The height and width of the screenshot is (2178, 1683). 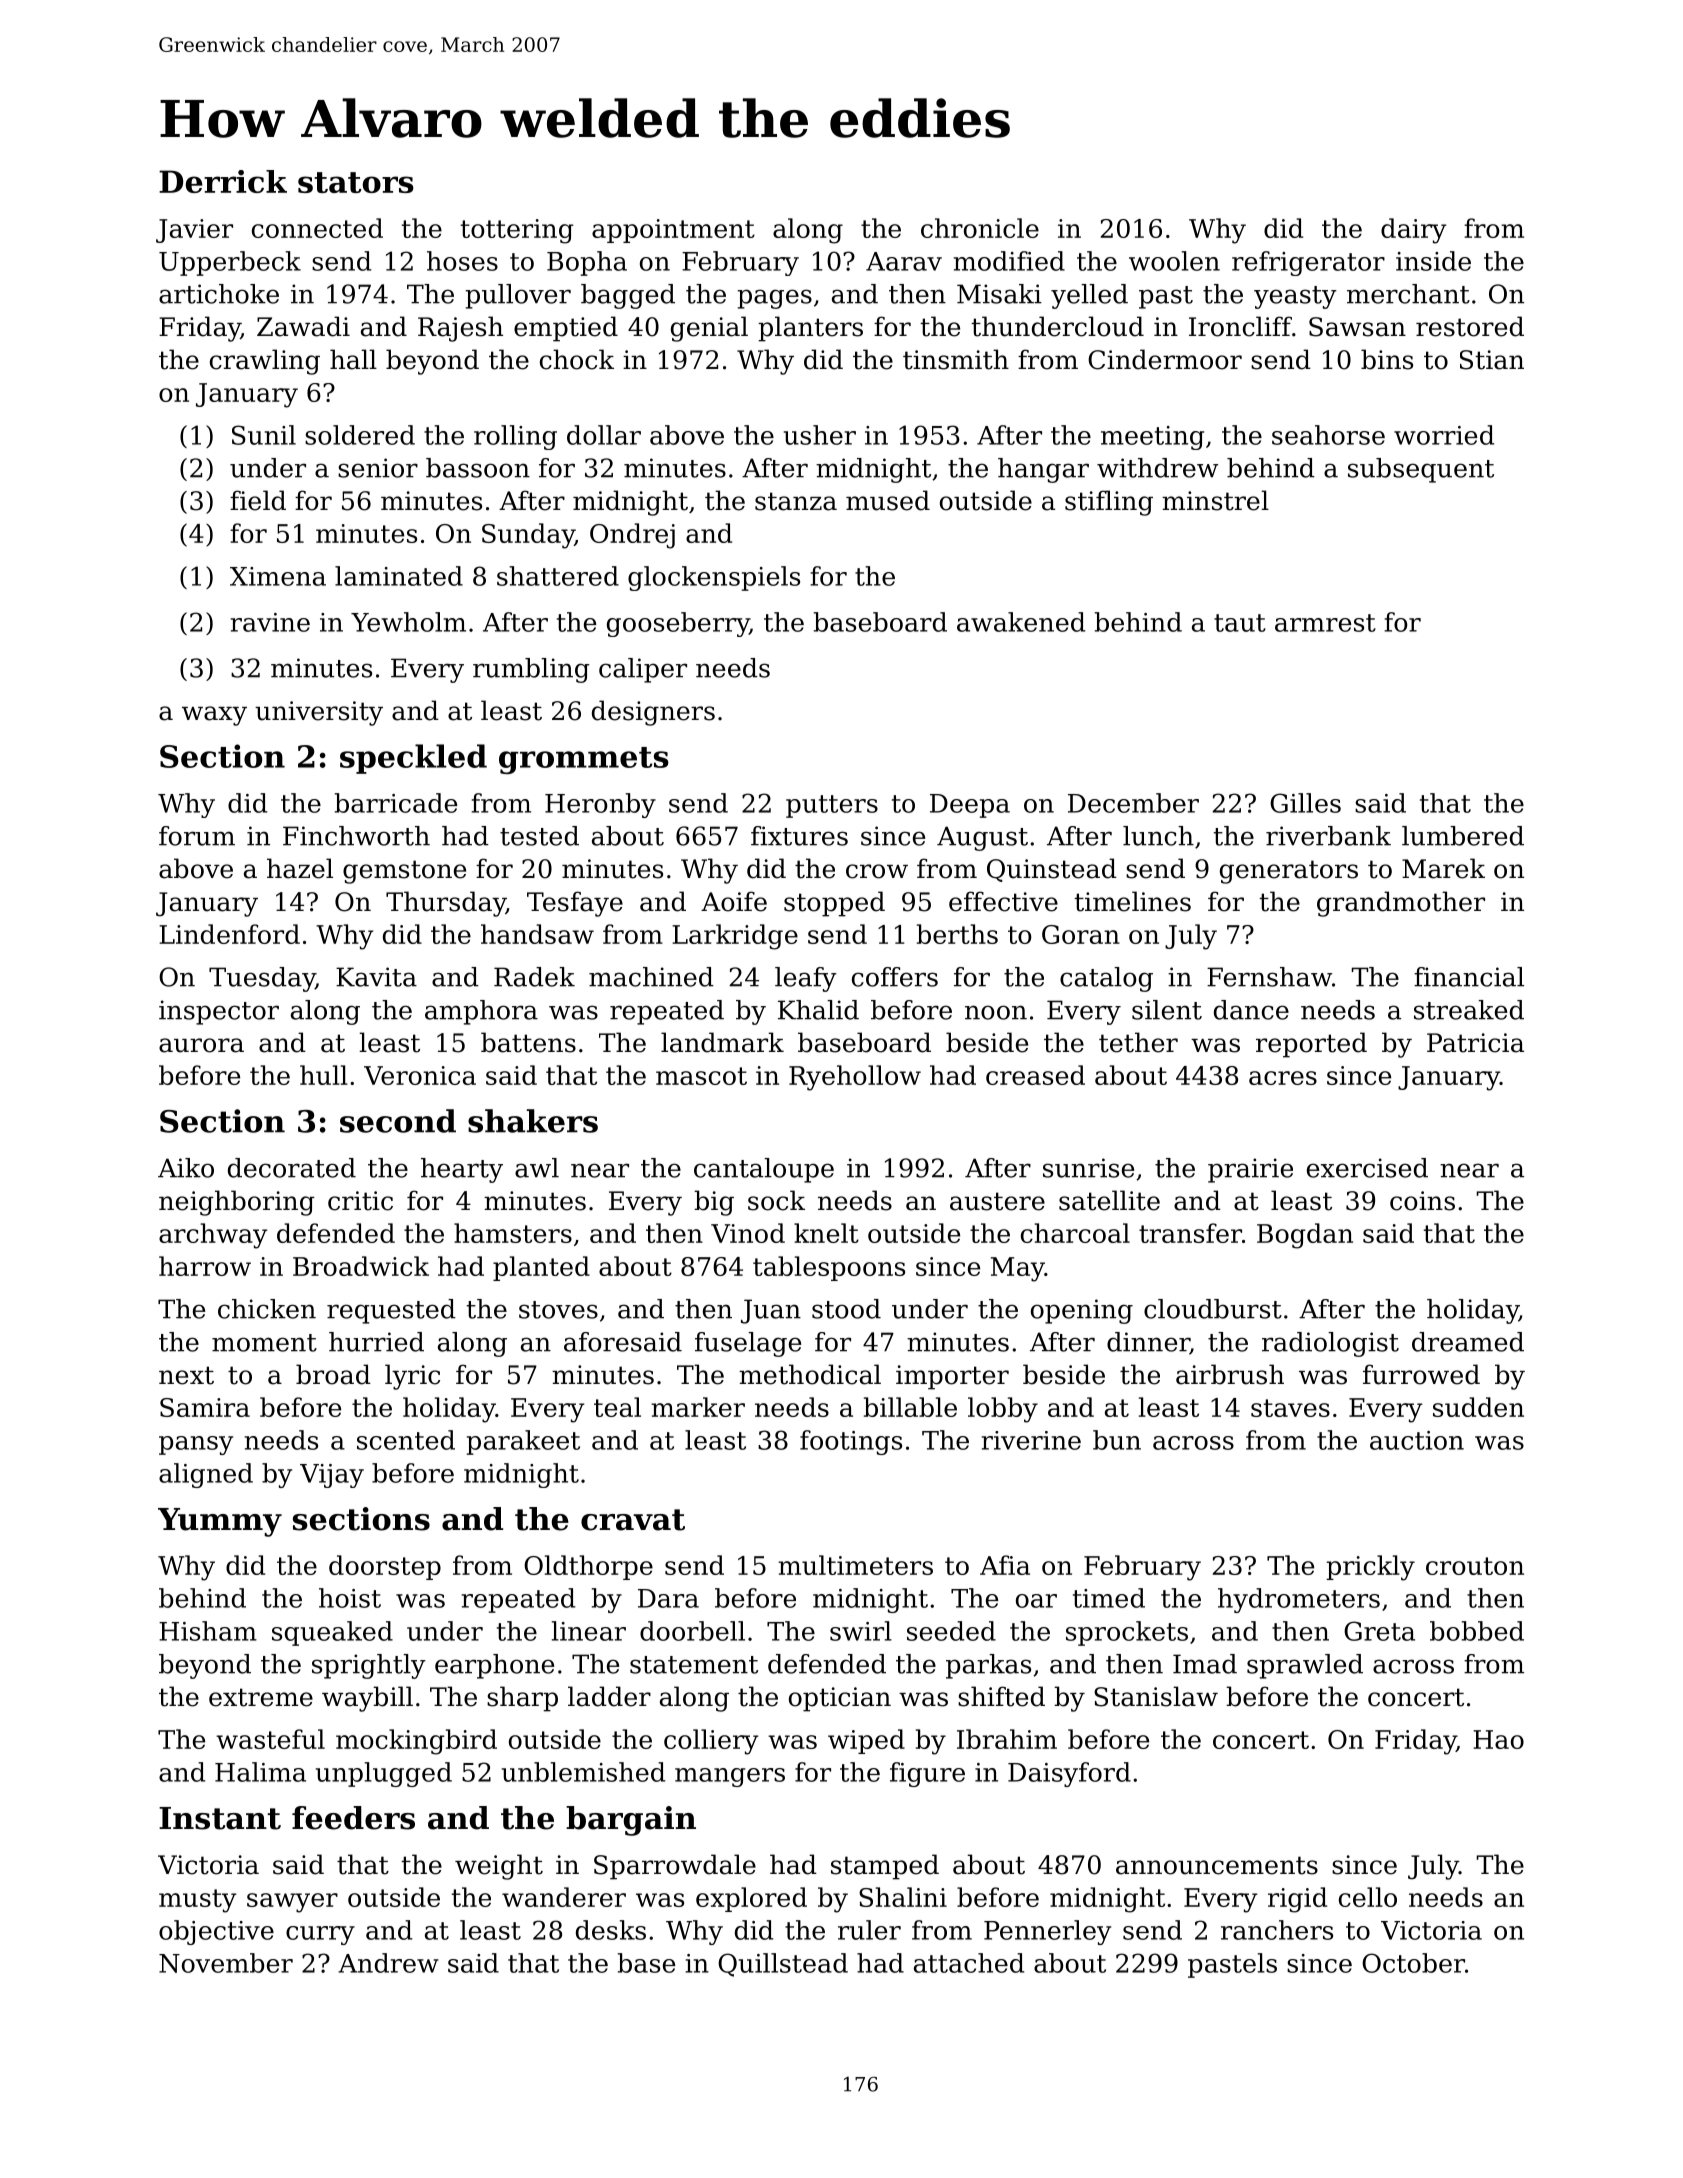 What do you see at coordinates (633, 1520) in the screenshot?
I see `cravat` at bounding box center [633, 1520].
